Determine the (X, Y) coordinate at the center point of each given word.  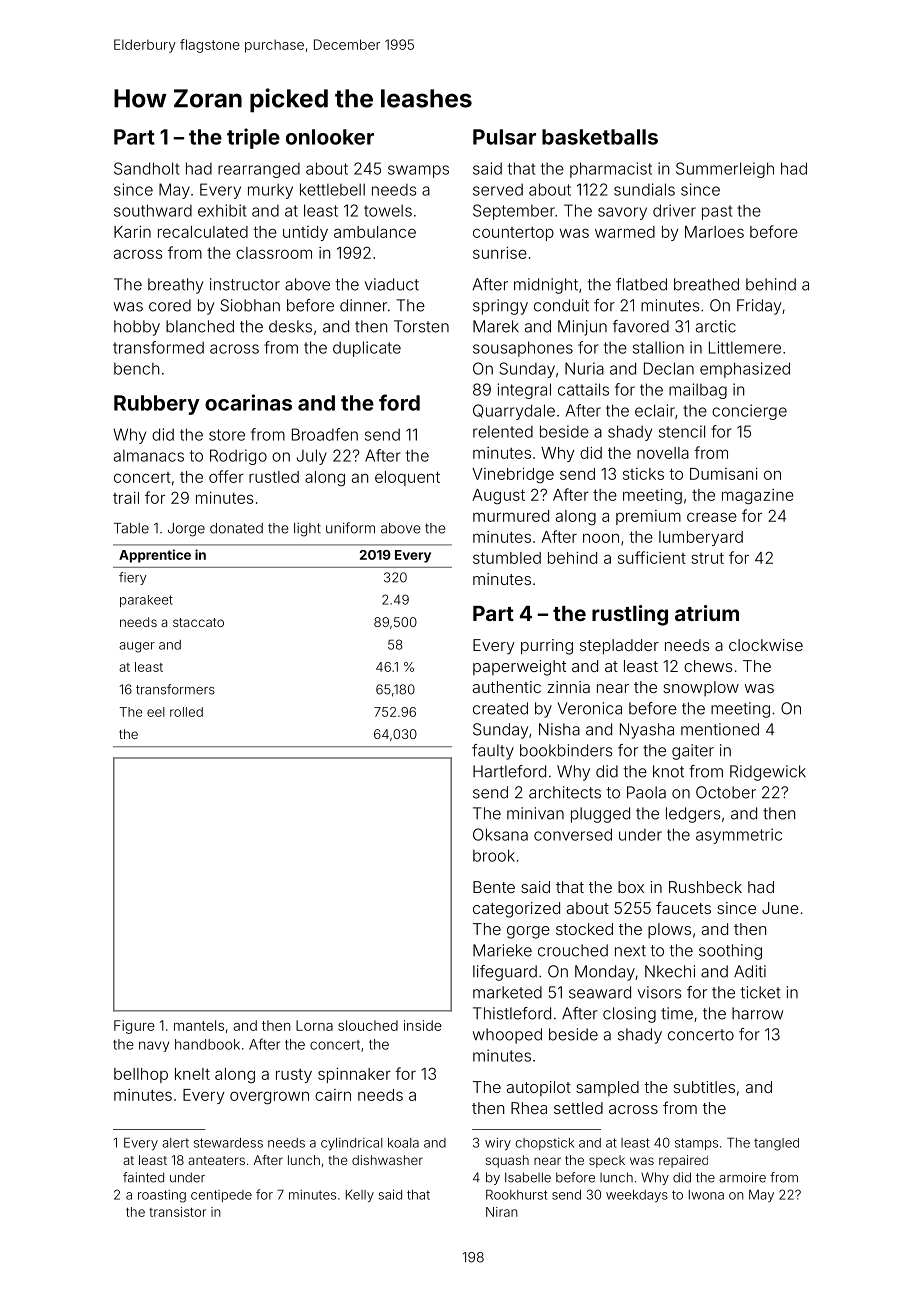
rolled (186, 712)
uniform (350, 528)
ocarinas (248, 402)
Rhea (529, 1108)
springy (500, 307)
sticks (643, 474)
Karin (132, 232)
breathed (706, 284)
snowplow (701, 688)
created (500, 708)
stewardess (228, 1143)
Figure (134, 1027)
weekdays (637, 1196)
